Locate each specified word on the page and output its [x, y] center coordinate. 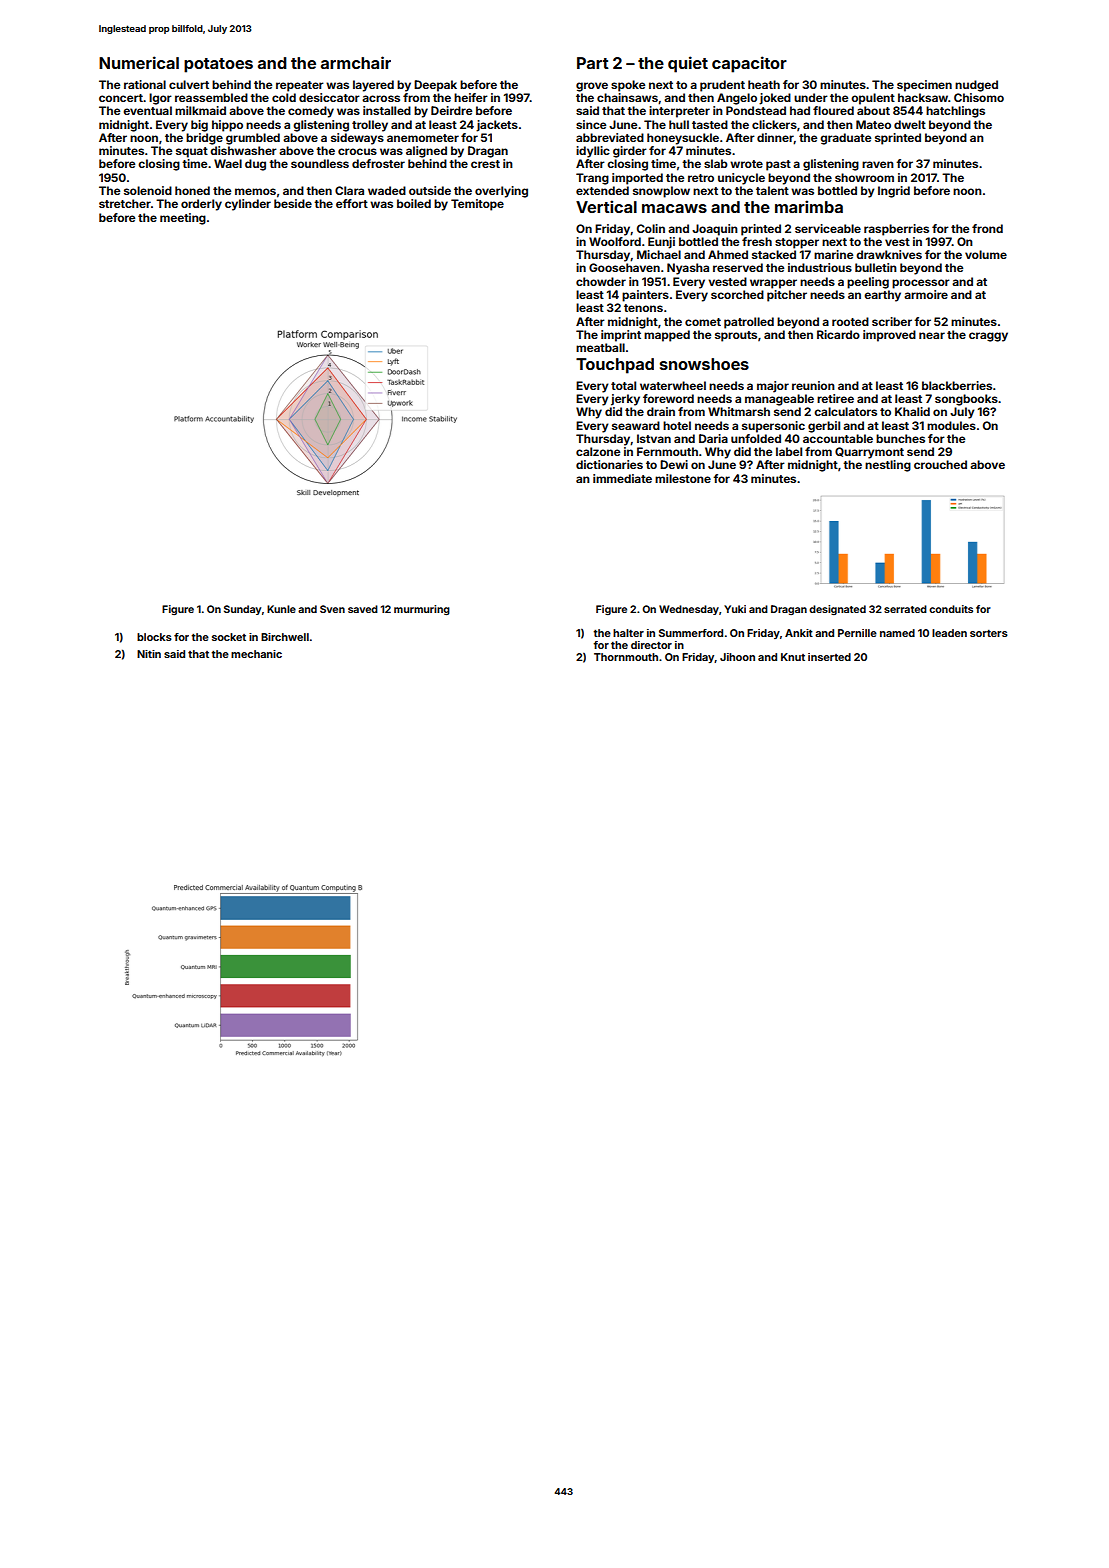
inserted [829, 657]
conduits [951, 609]
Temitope [477, 205]
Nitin [149, 654]
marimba [809, 206]
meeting [183, 219]
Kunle [281, 609]
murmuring [422, 610]
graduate [845, 139]
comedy [311, 112]
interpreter [679, 112]
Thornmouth [626, 657]
